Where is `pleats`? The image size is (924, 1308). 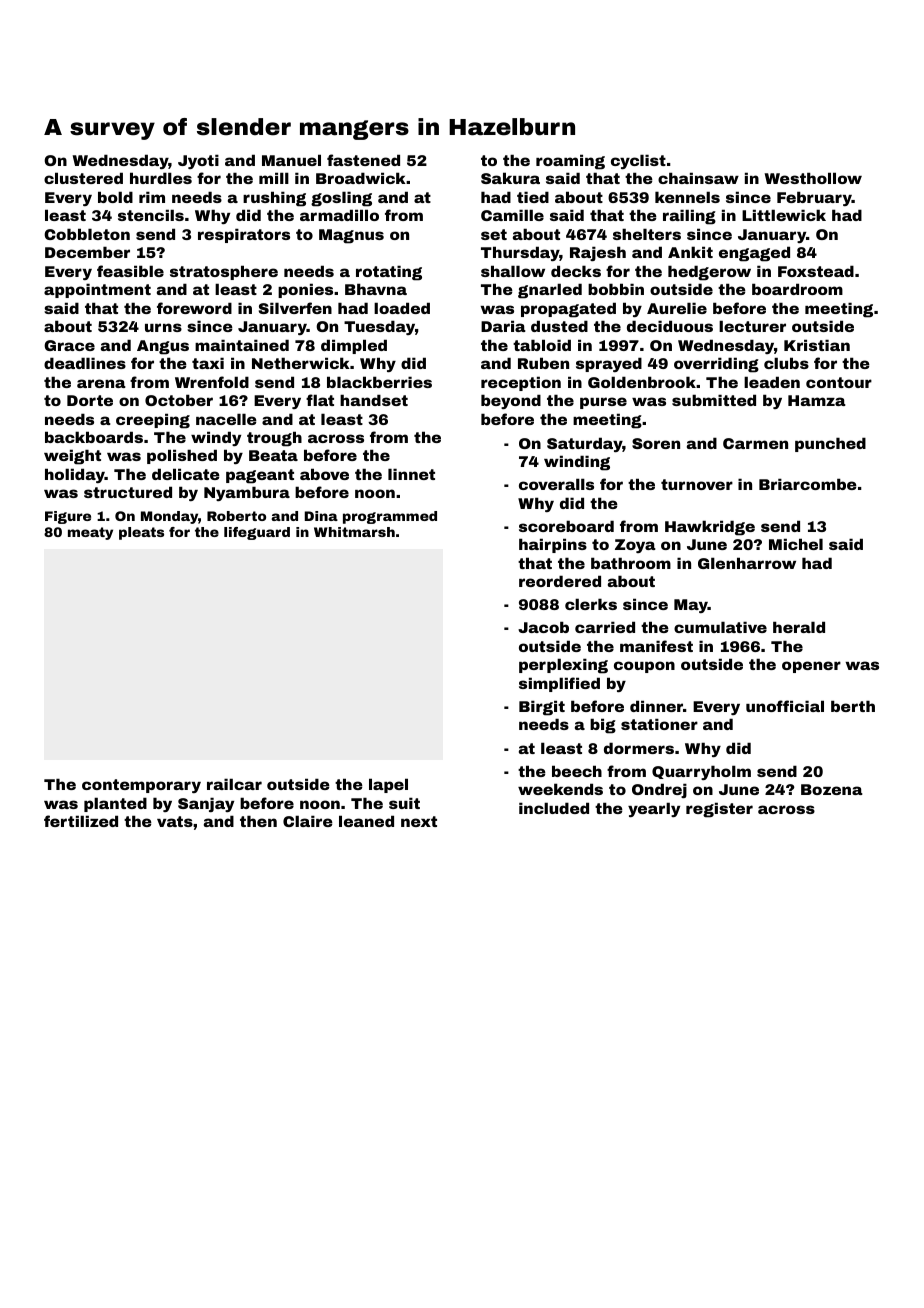 pleats is located at coordinates (141, 533).
